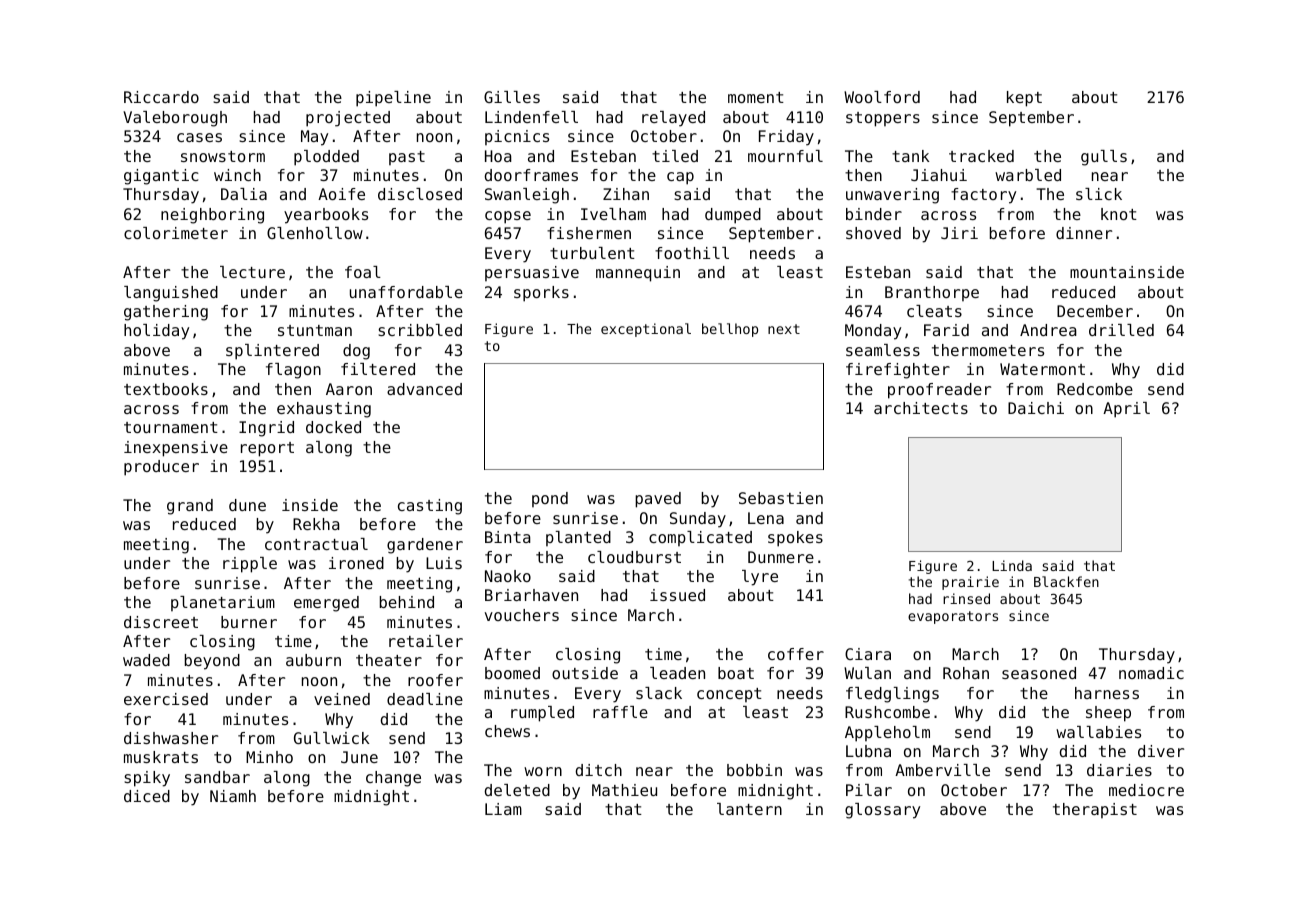  What do you see at coordinates (171, 294) in the image?
I see `languished` at bounding box center [171, 294].
